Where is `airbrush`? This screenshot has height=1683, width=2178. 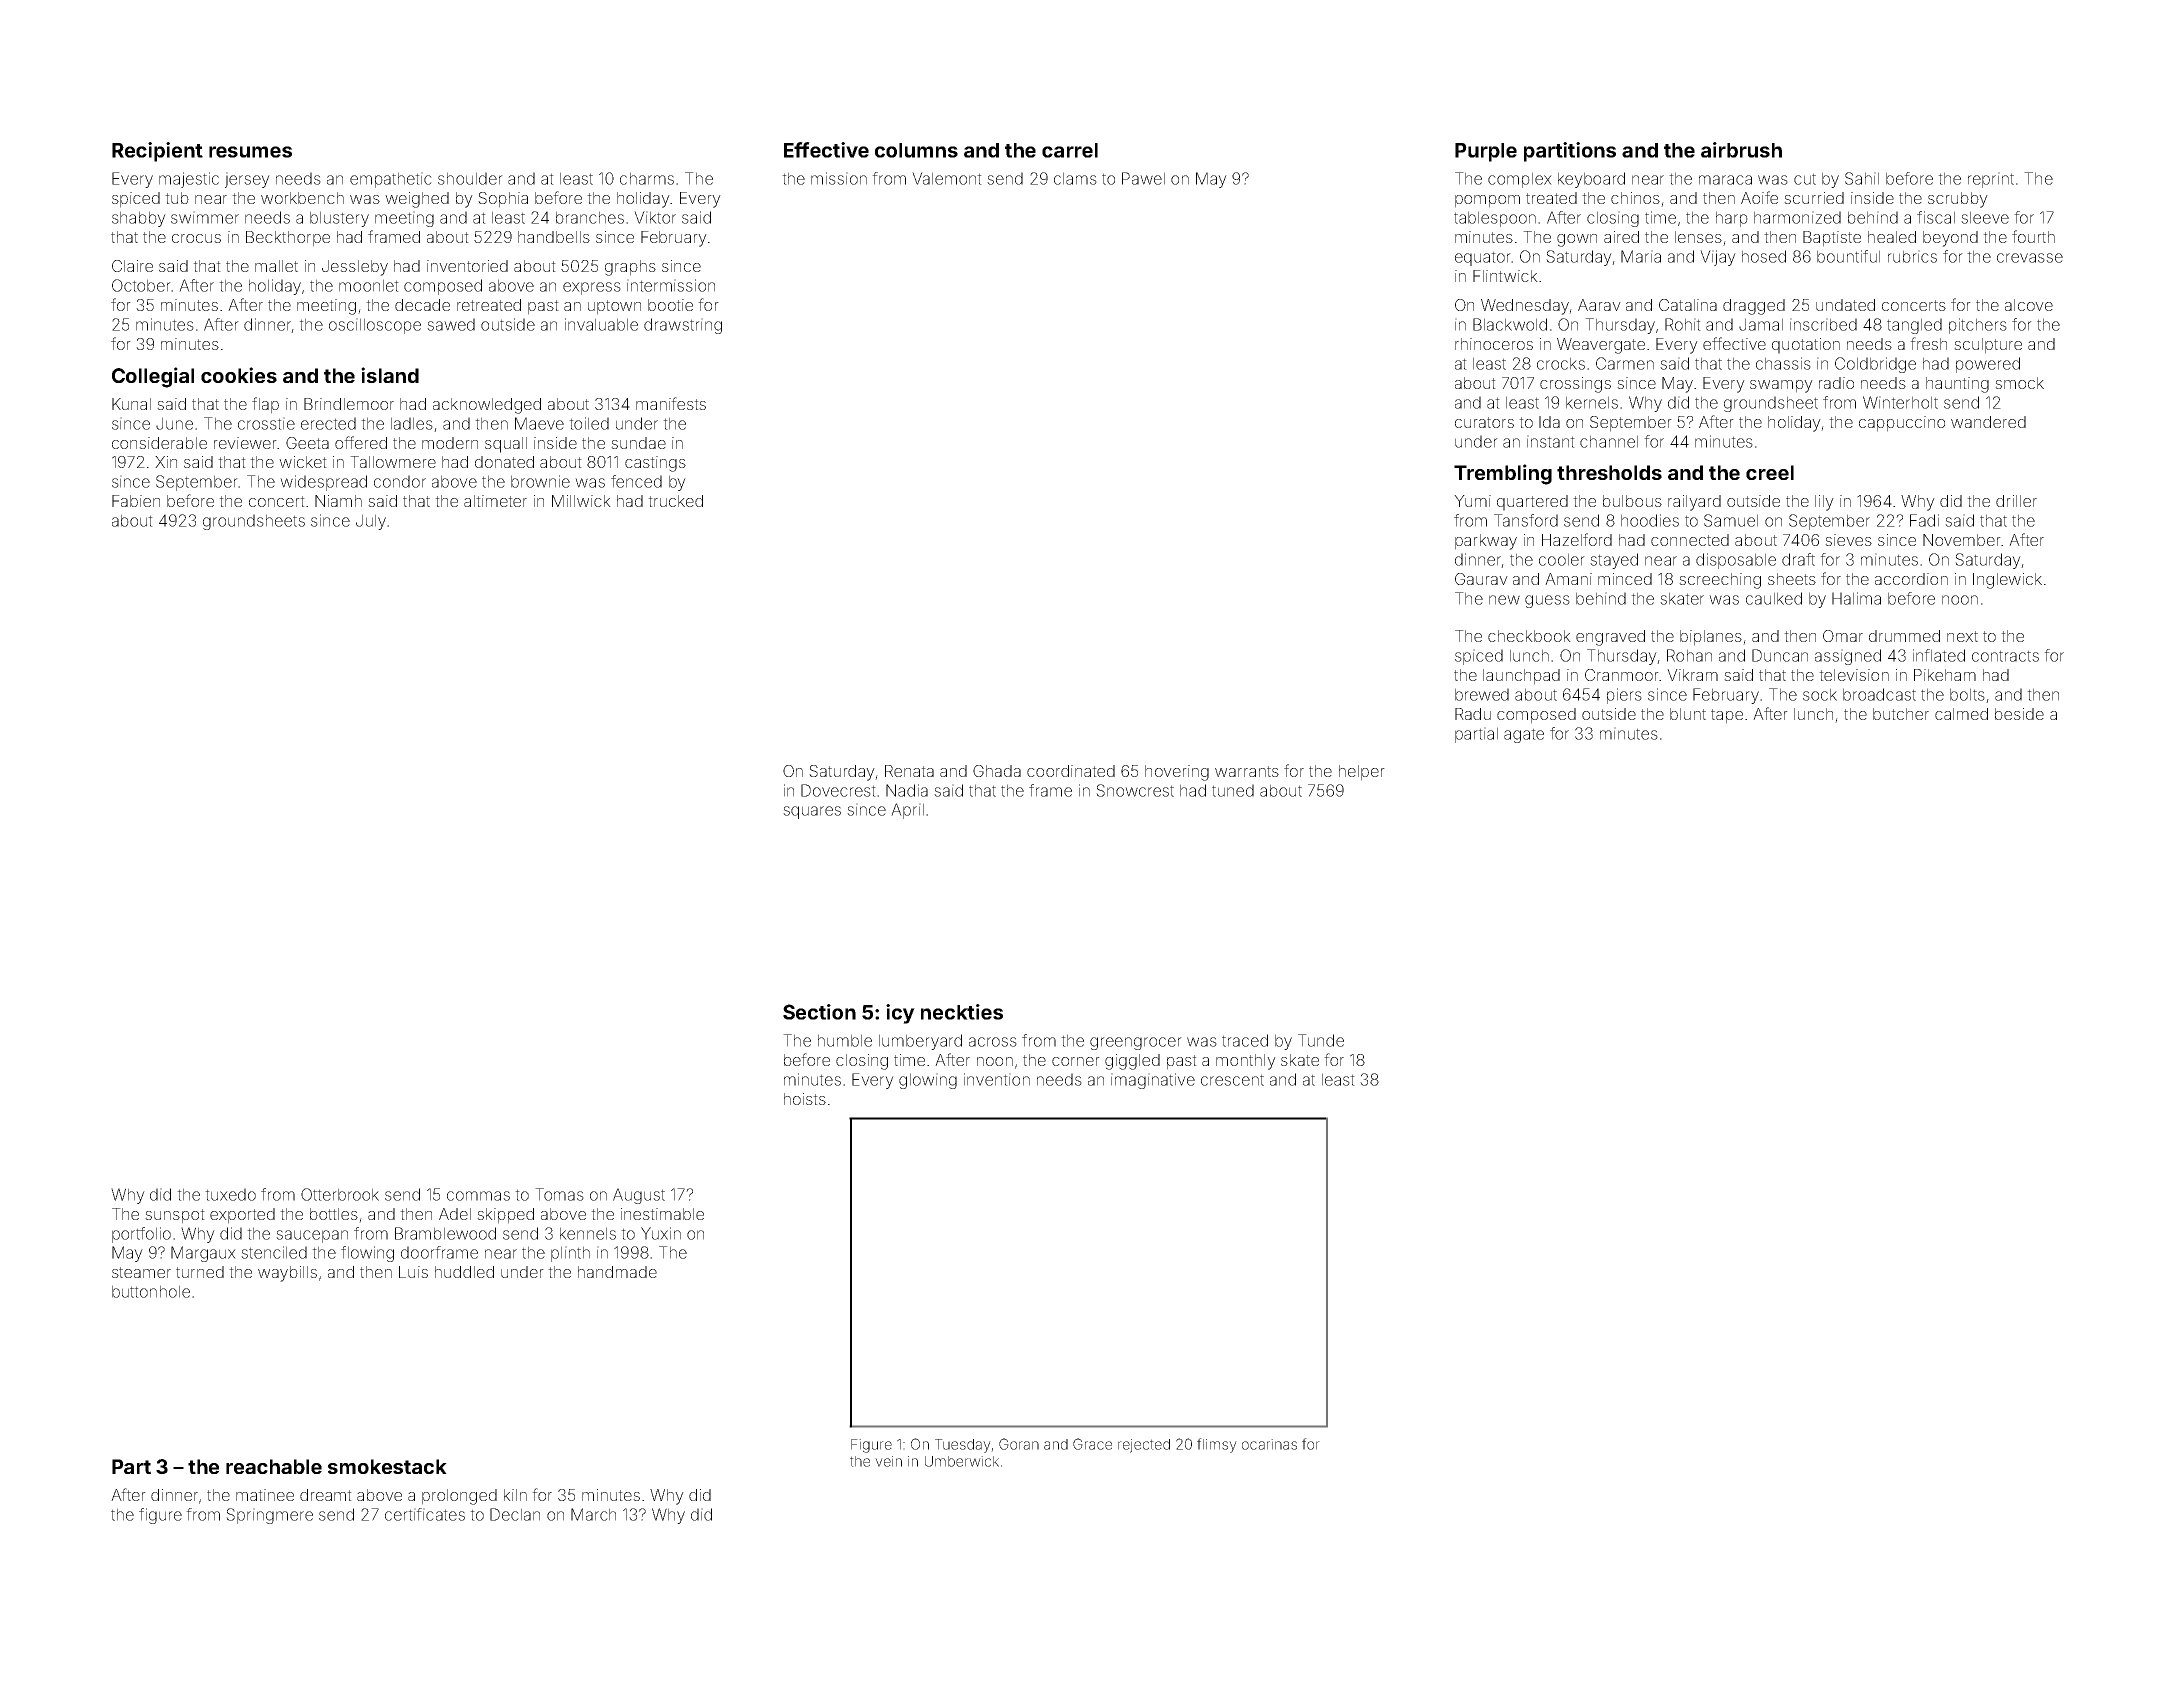
airbrush is located at coordinates (1741, 150).
